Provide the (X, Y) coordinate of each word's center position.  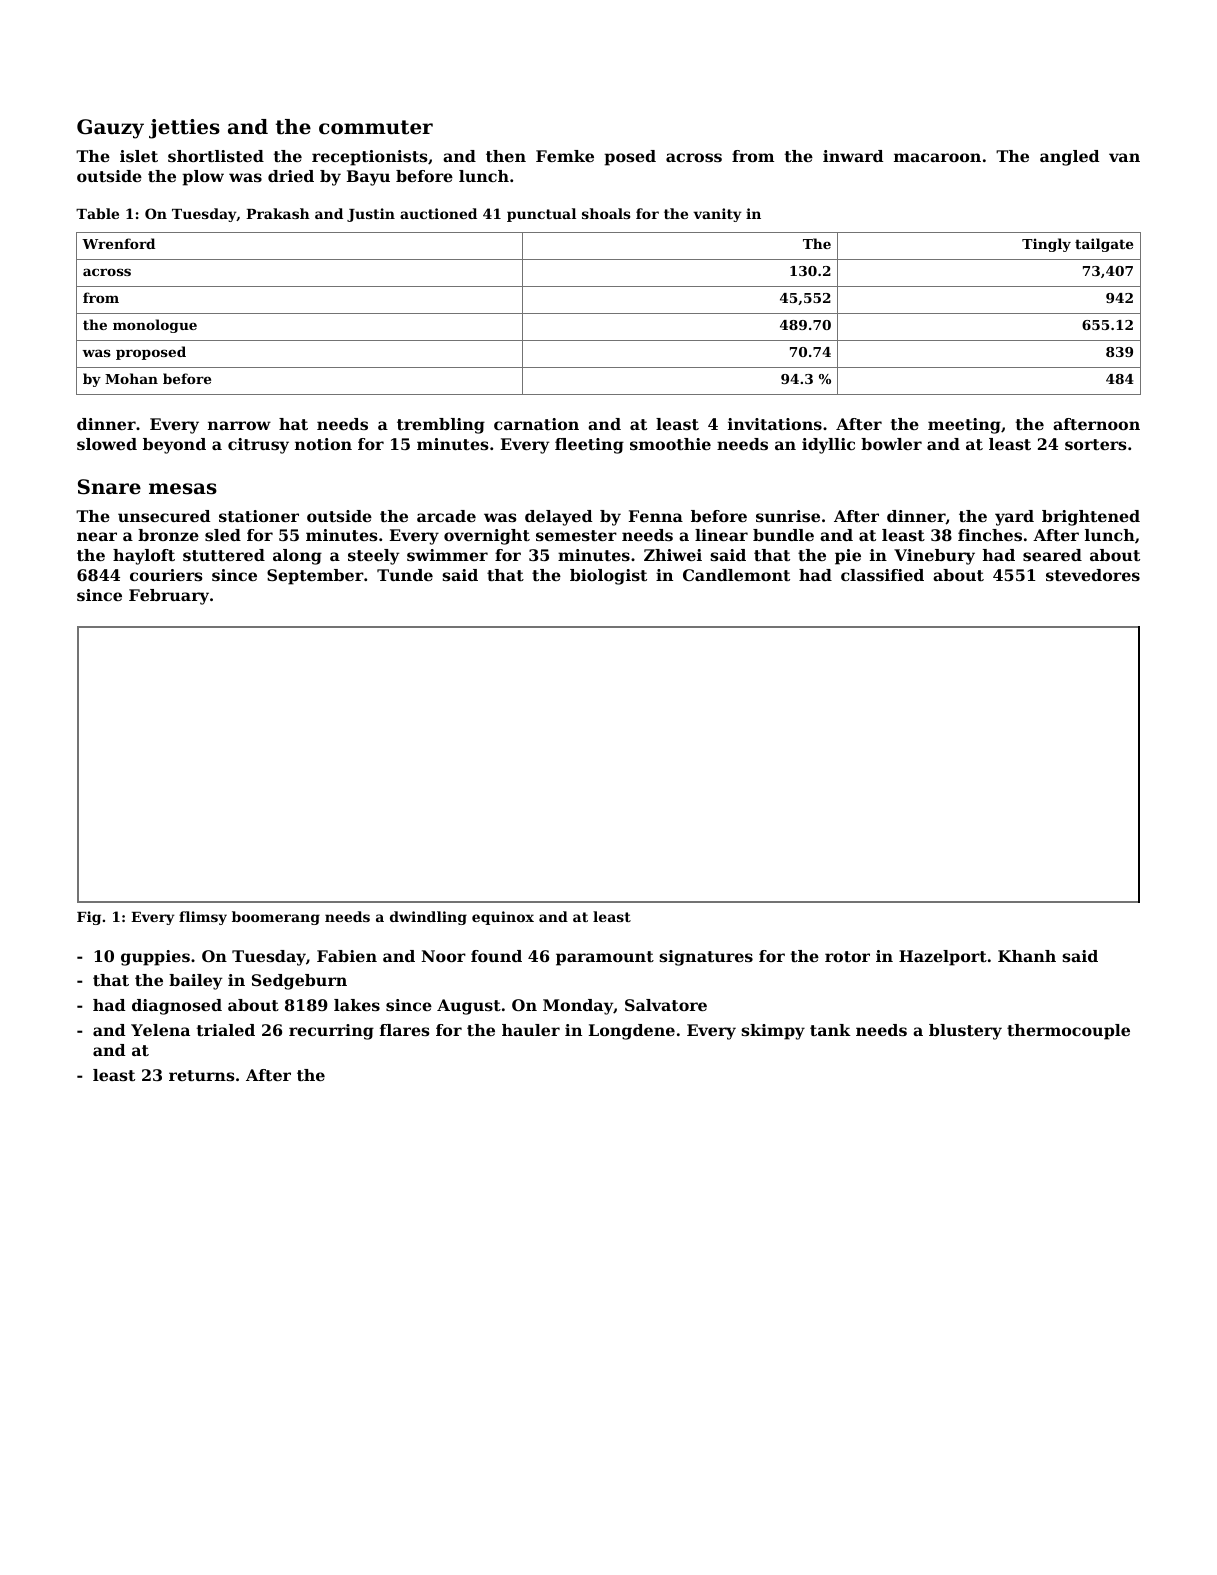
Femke (565, 156)
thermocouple (1068, 1032)
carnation (536, 424)
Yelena (160, 1030)
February (169, 597)
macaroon (937, 157)
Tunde (405, 575)
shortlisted (216, 156)
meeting (964, 426)
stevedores (1093, 575)
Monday (578, 1007)
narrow (239, 425)
